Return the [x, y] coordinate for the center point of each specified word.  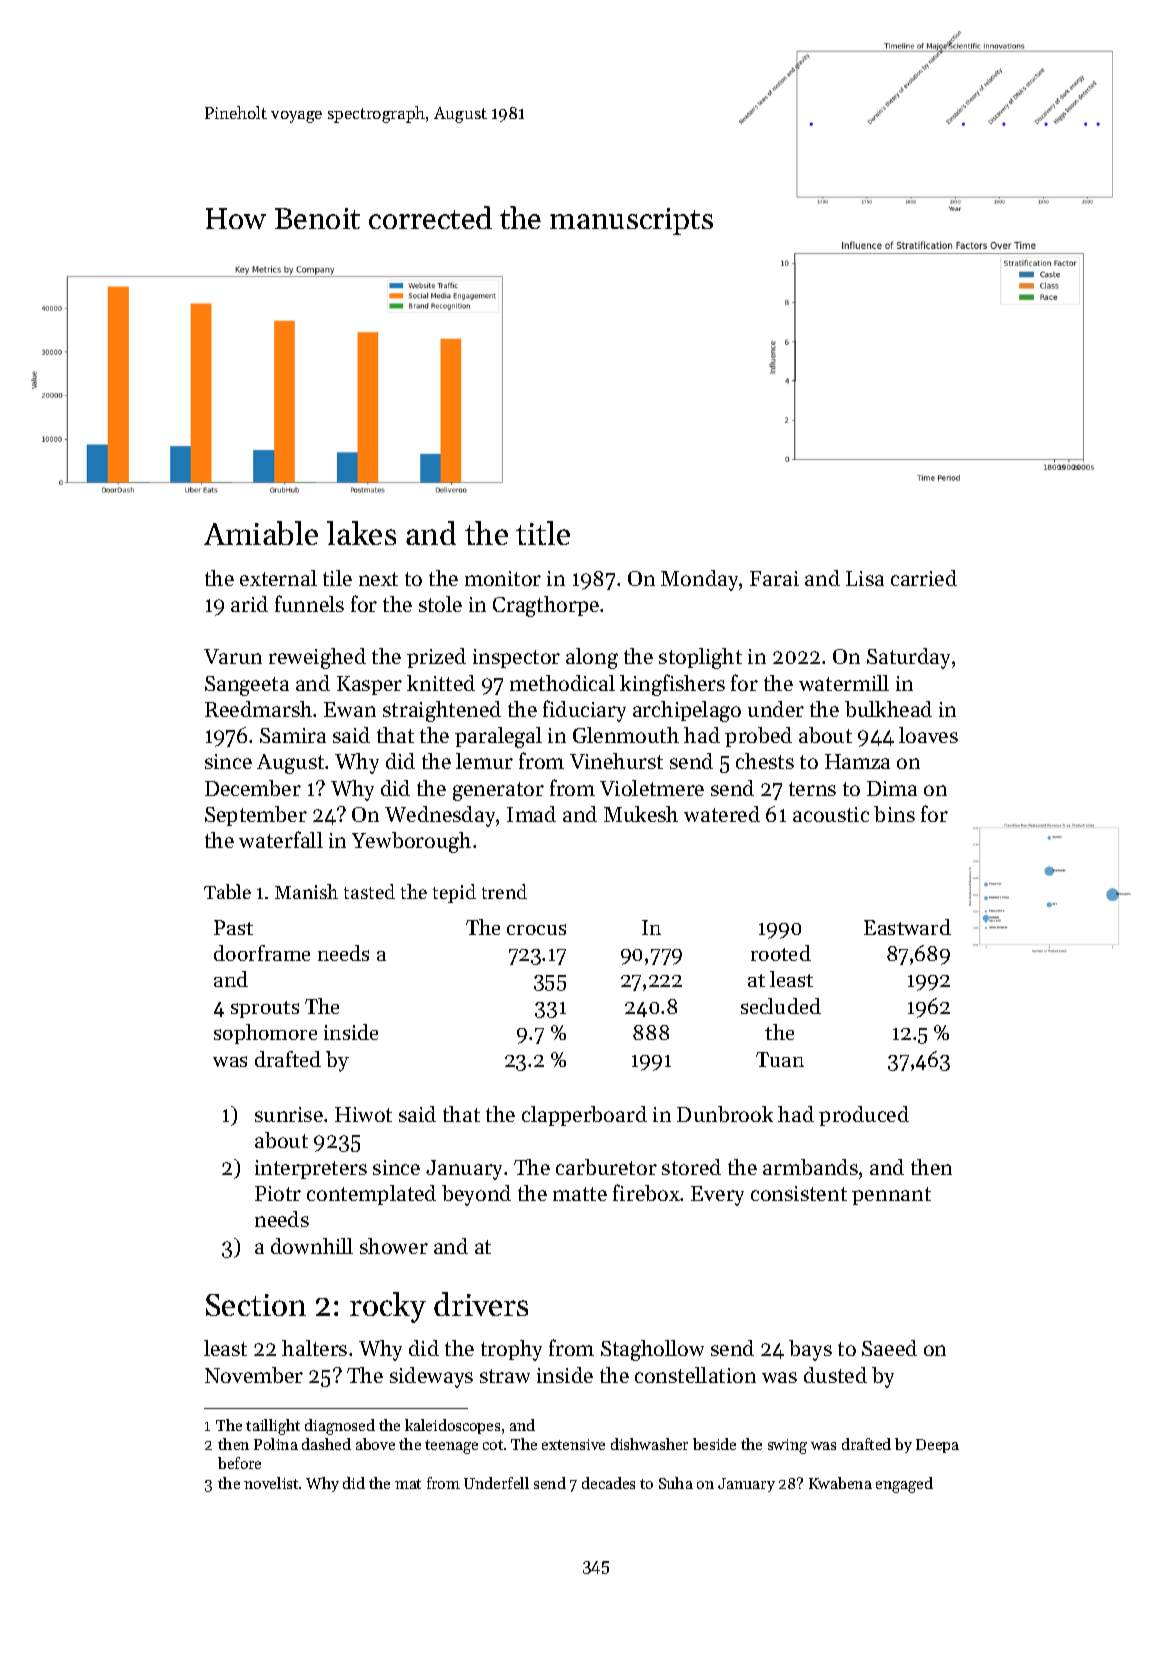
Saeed [889, 1348]
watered [722, 814]
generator [498, 791]
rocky [388, 1307]
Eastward [907, 927]
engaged [904, 1485]
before [239, 1463]
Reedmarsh [258, 709]
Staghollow [652, 1350]
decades [608, 1483]
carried [924, 578]
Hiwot [363, 1114]
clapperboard [584, 1116]
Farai [774, 578]
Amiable [261, 533]
